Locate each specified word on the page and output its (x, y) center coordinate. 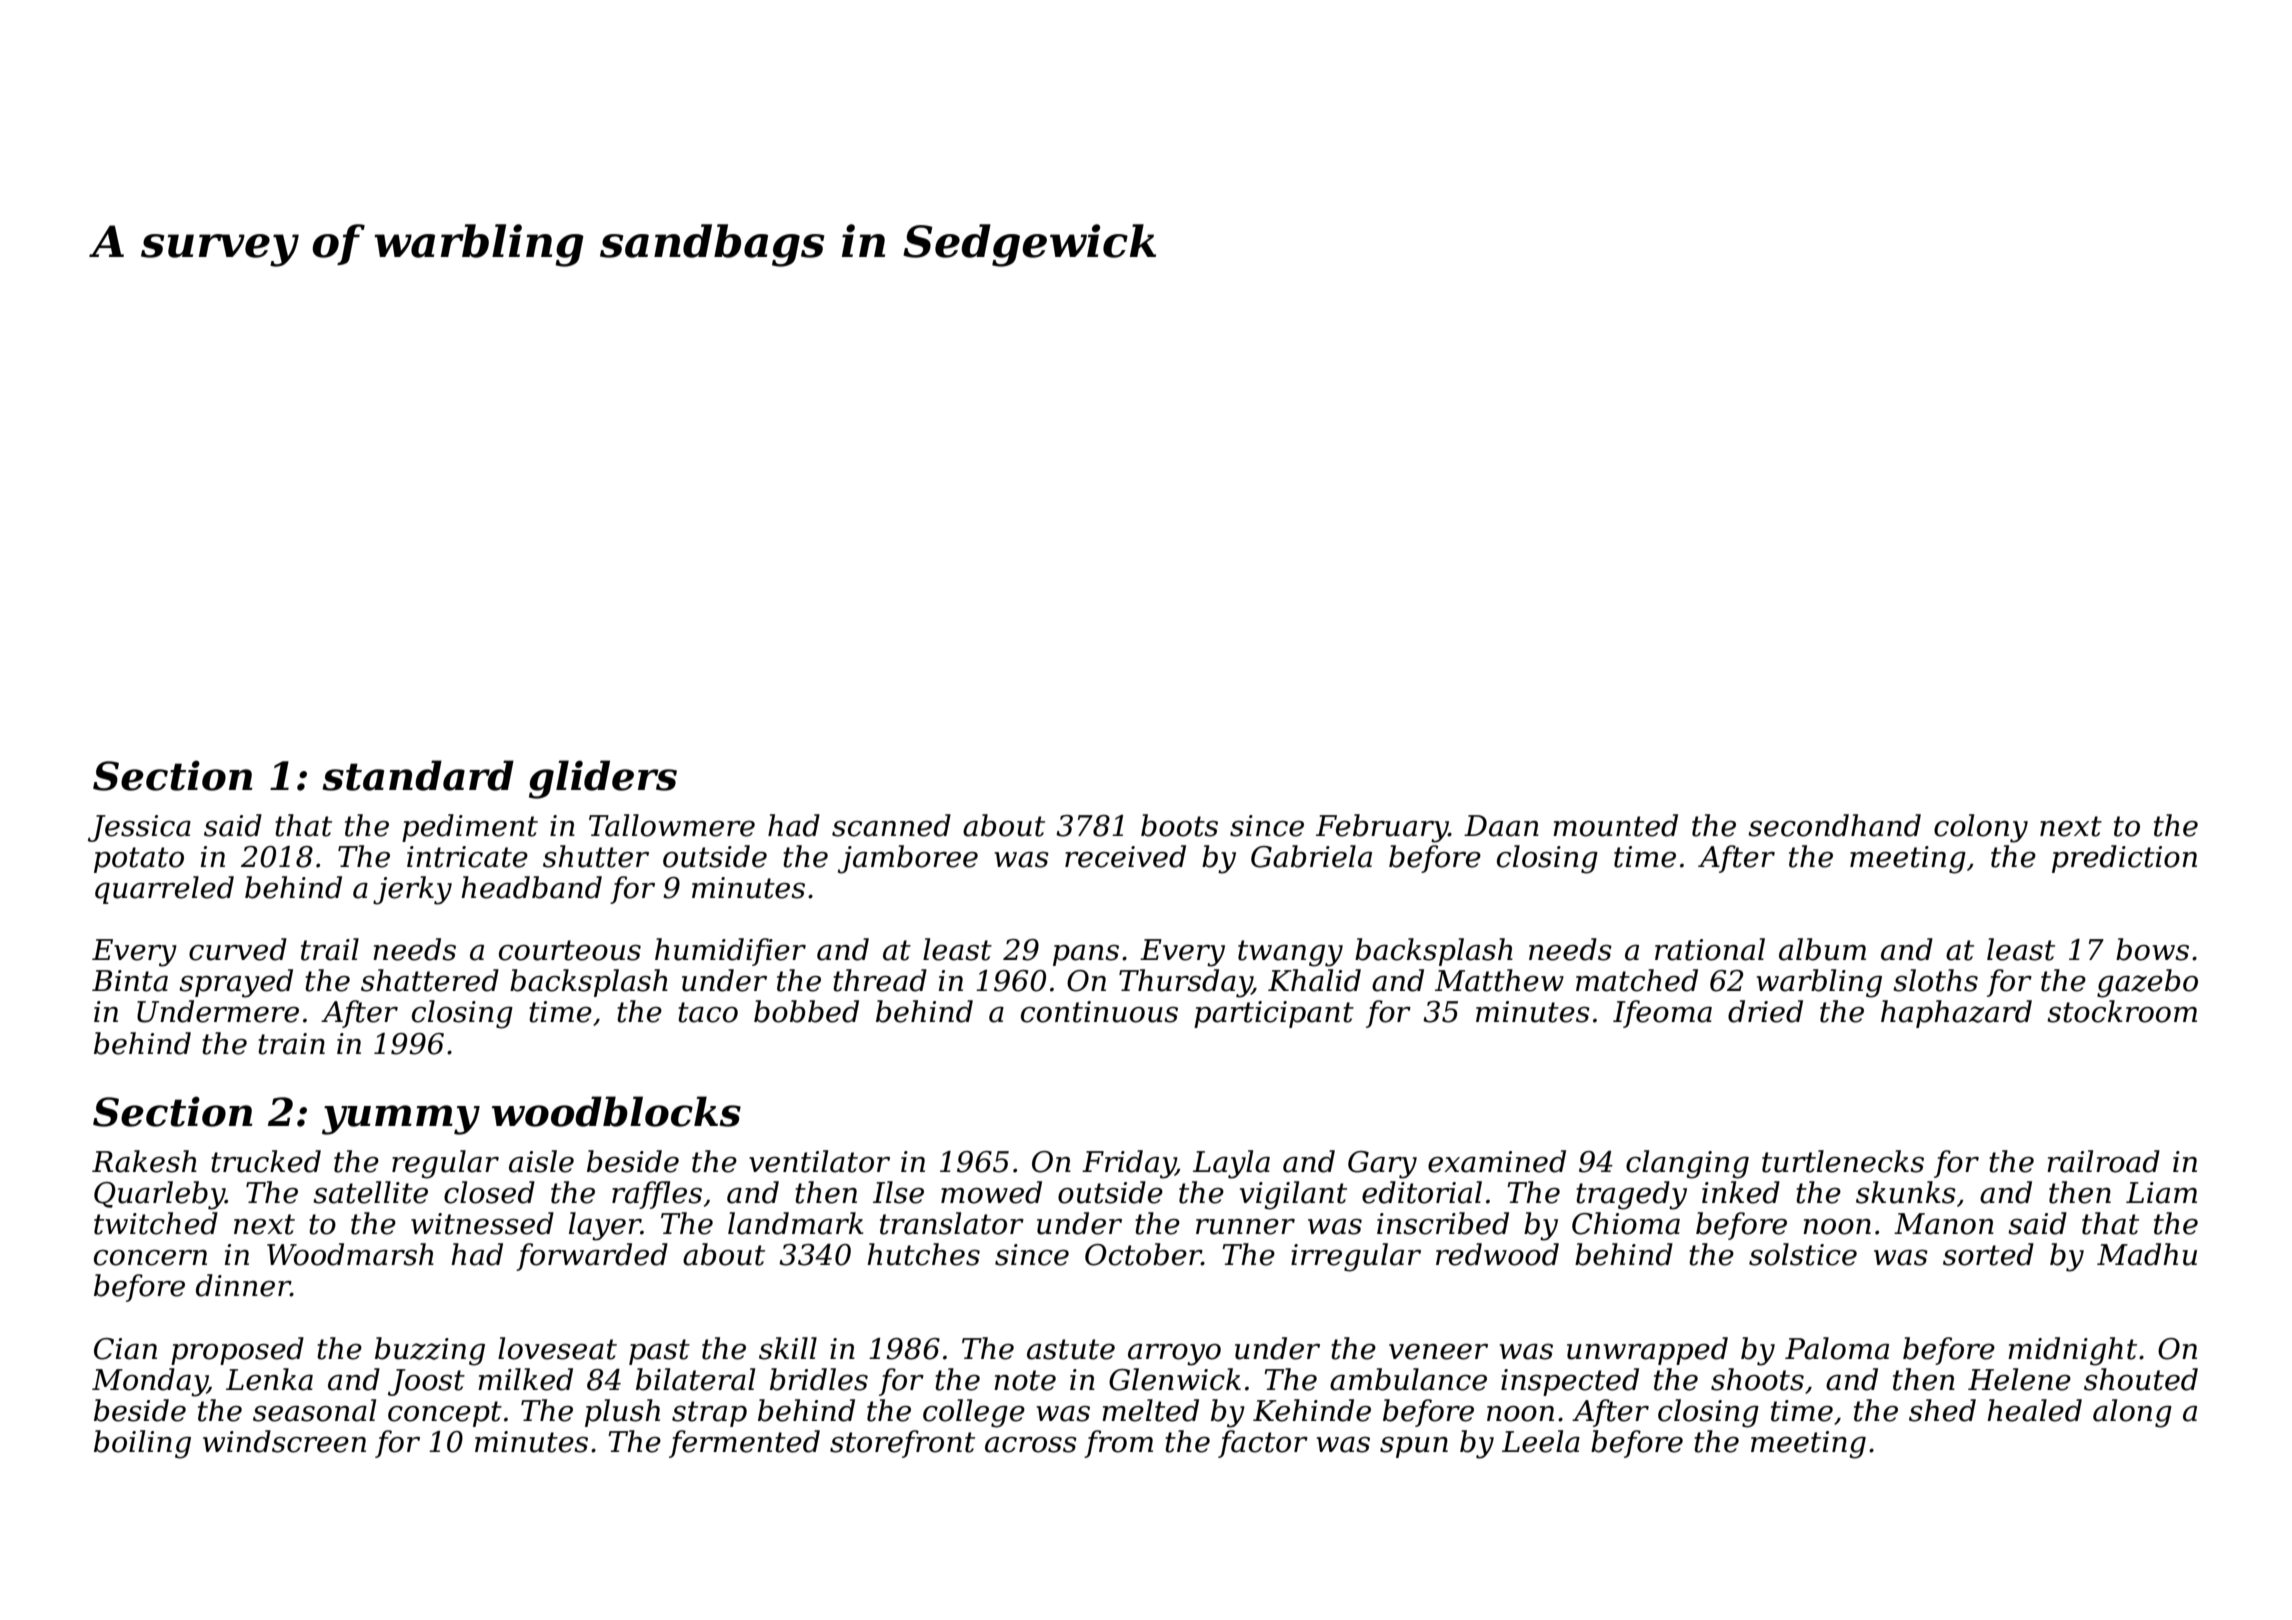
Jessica (139, 828)
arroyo (1174, 1355)
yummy (401, 1120)
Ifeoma (1662, 1014)
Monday (150, 1382)
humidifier (730, 952)
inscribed (1443, 1223)
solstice (1803, 1254)
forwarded (592, 1257)
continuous (1099, 1012)
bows (2152, 949)
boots (1179, 825)
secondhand (1834, 825)
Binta (130, 981)
